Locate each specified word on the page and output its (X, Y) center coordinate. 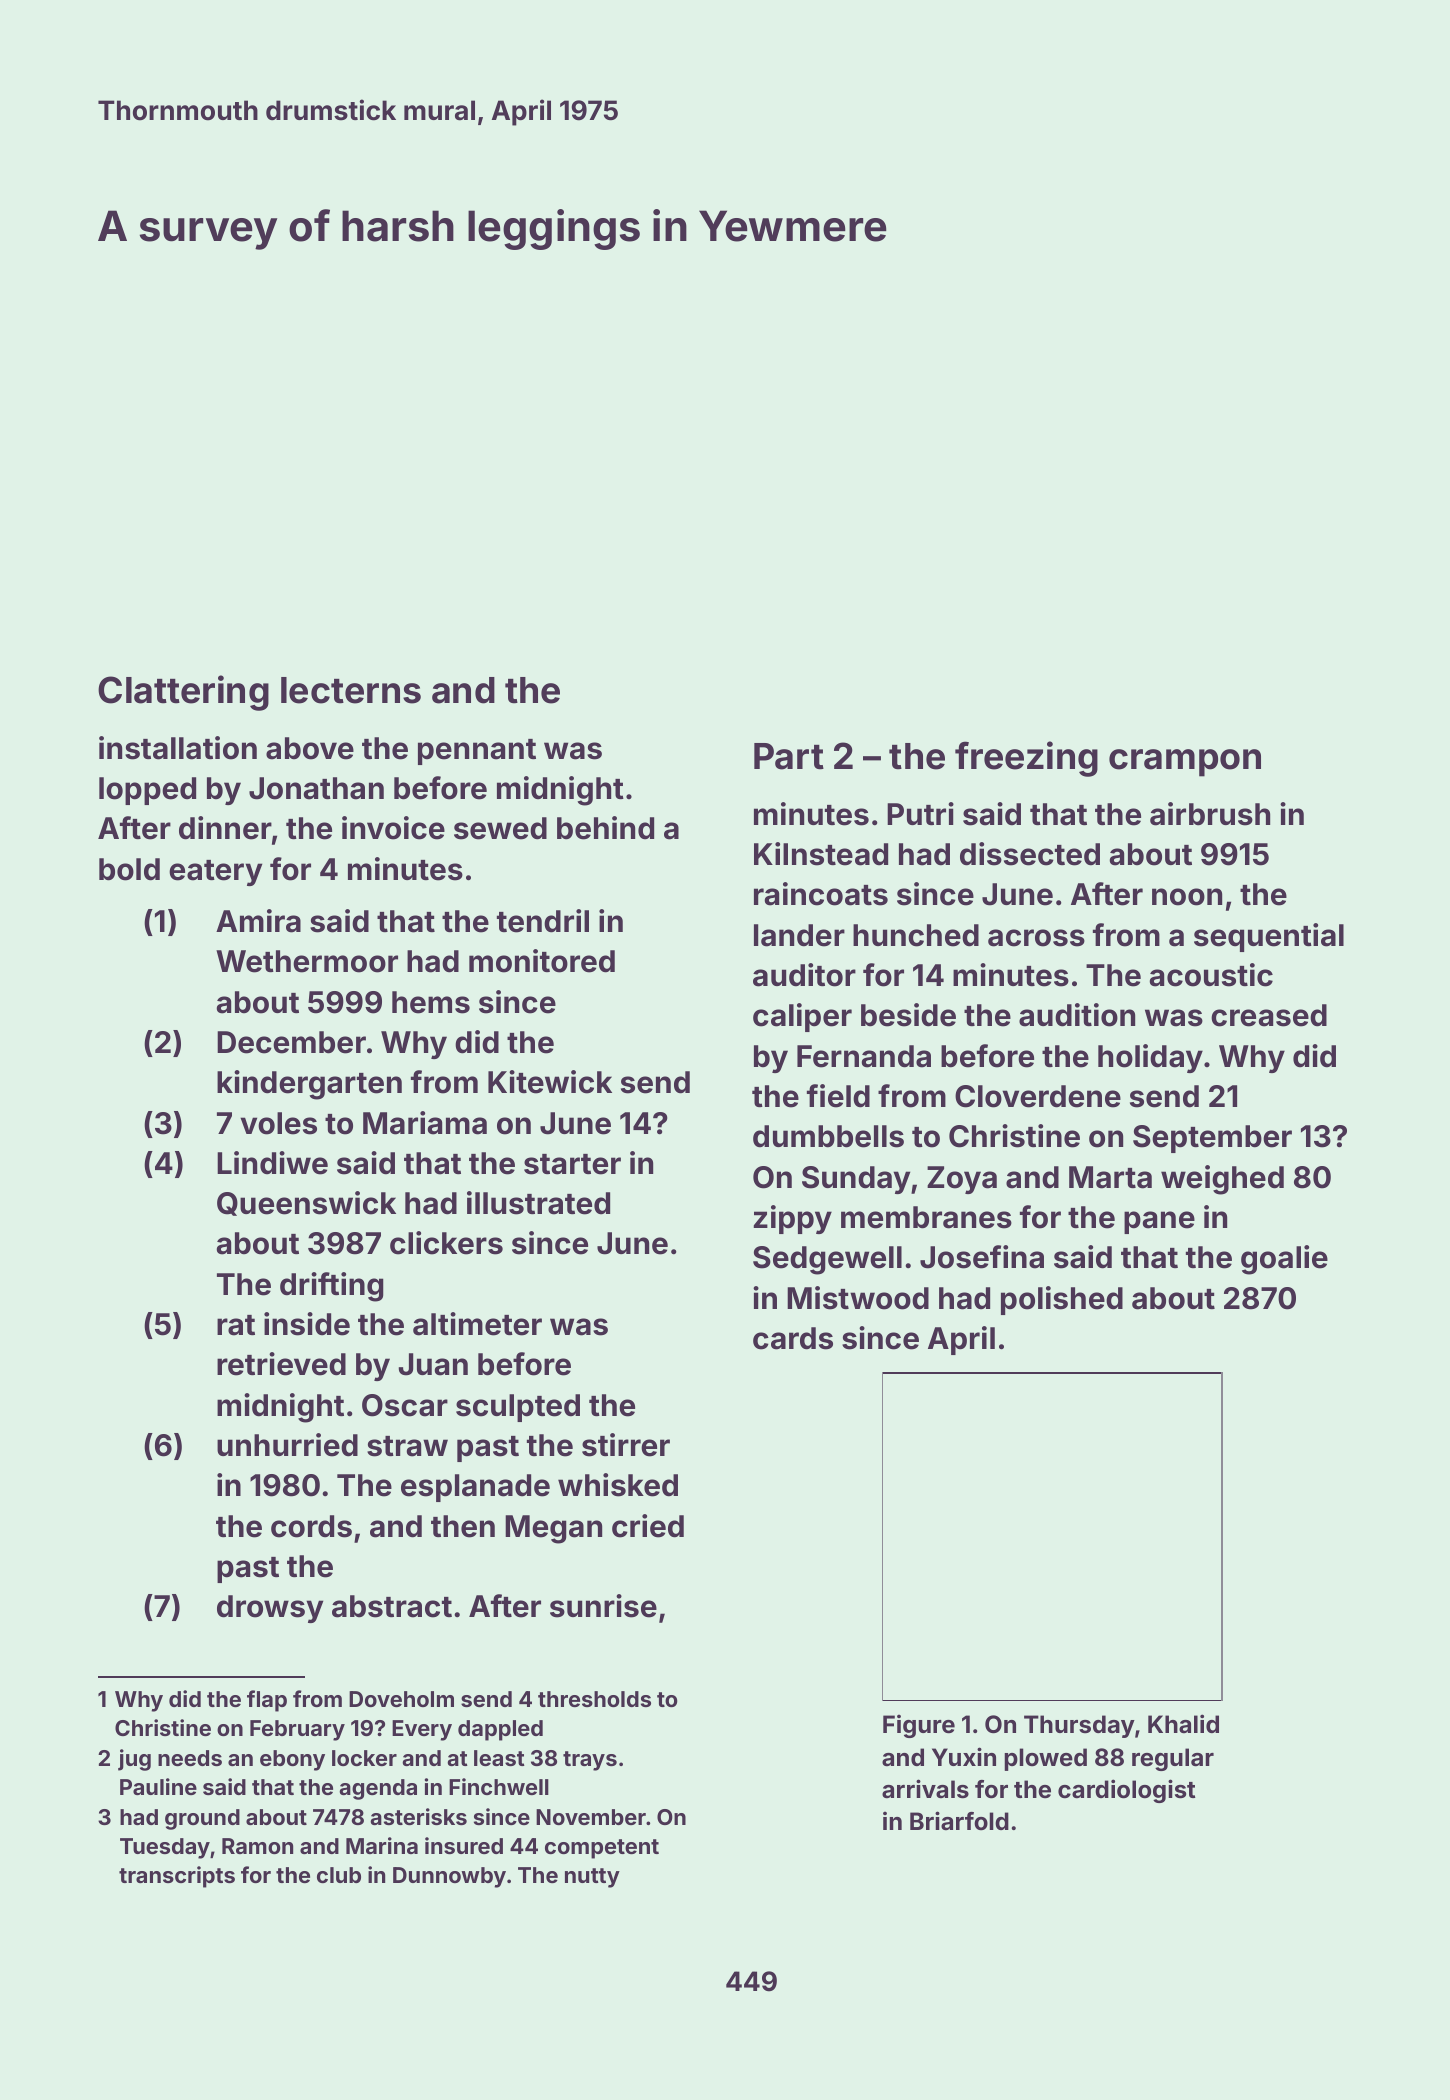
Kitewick (550, 1082)
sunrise (603, 1606)
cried (648, 1526)
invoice (393, 828)
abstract (392, 1606)
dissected (1030, 854)
